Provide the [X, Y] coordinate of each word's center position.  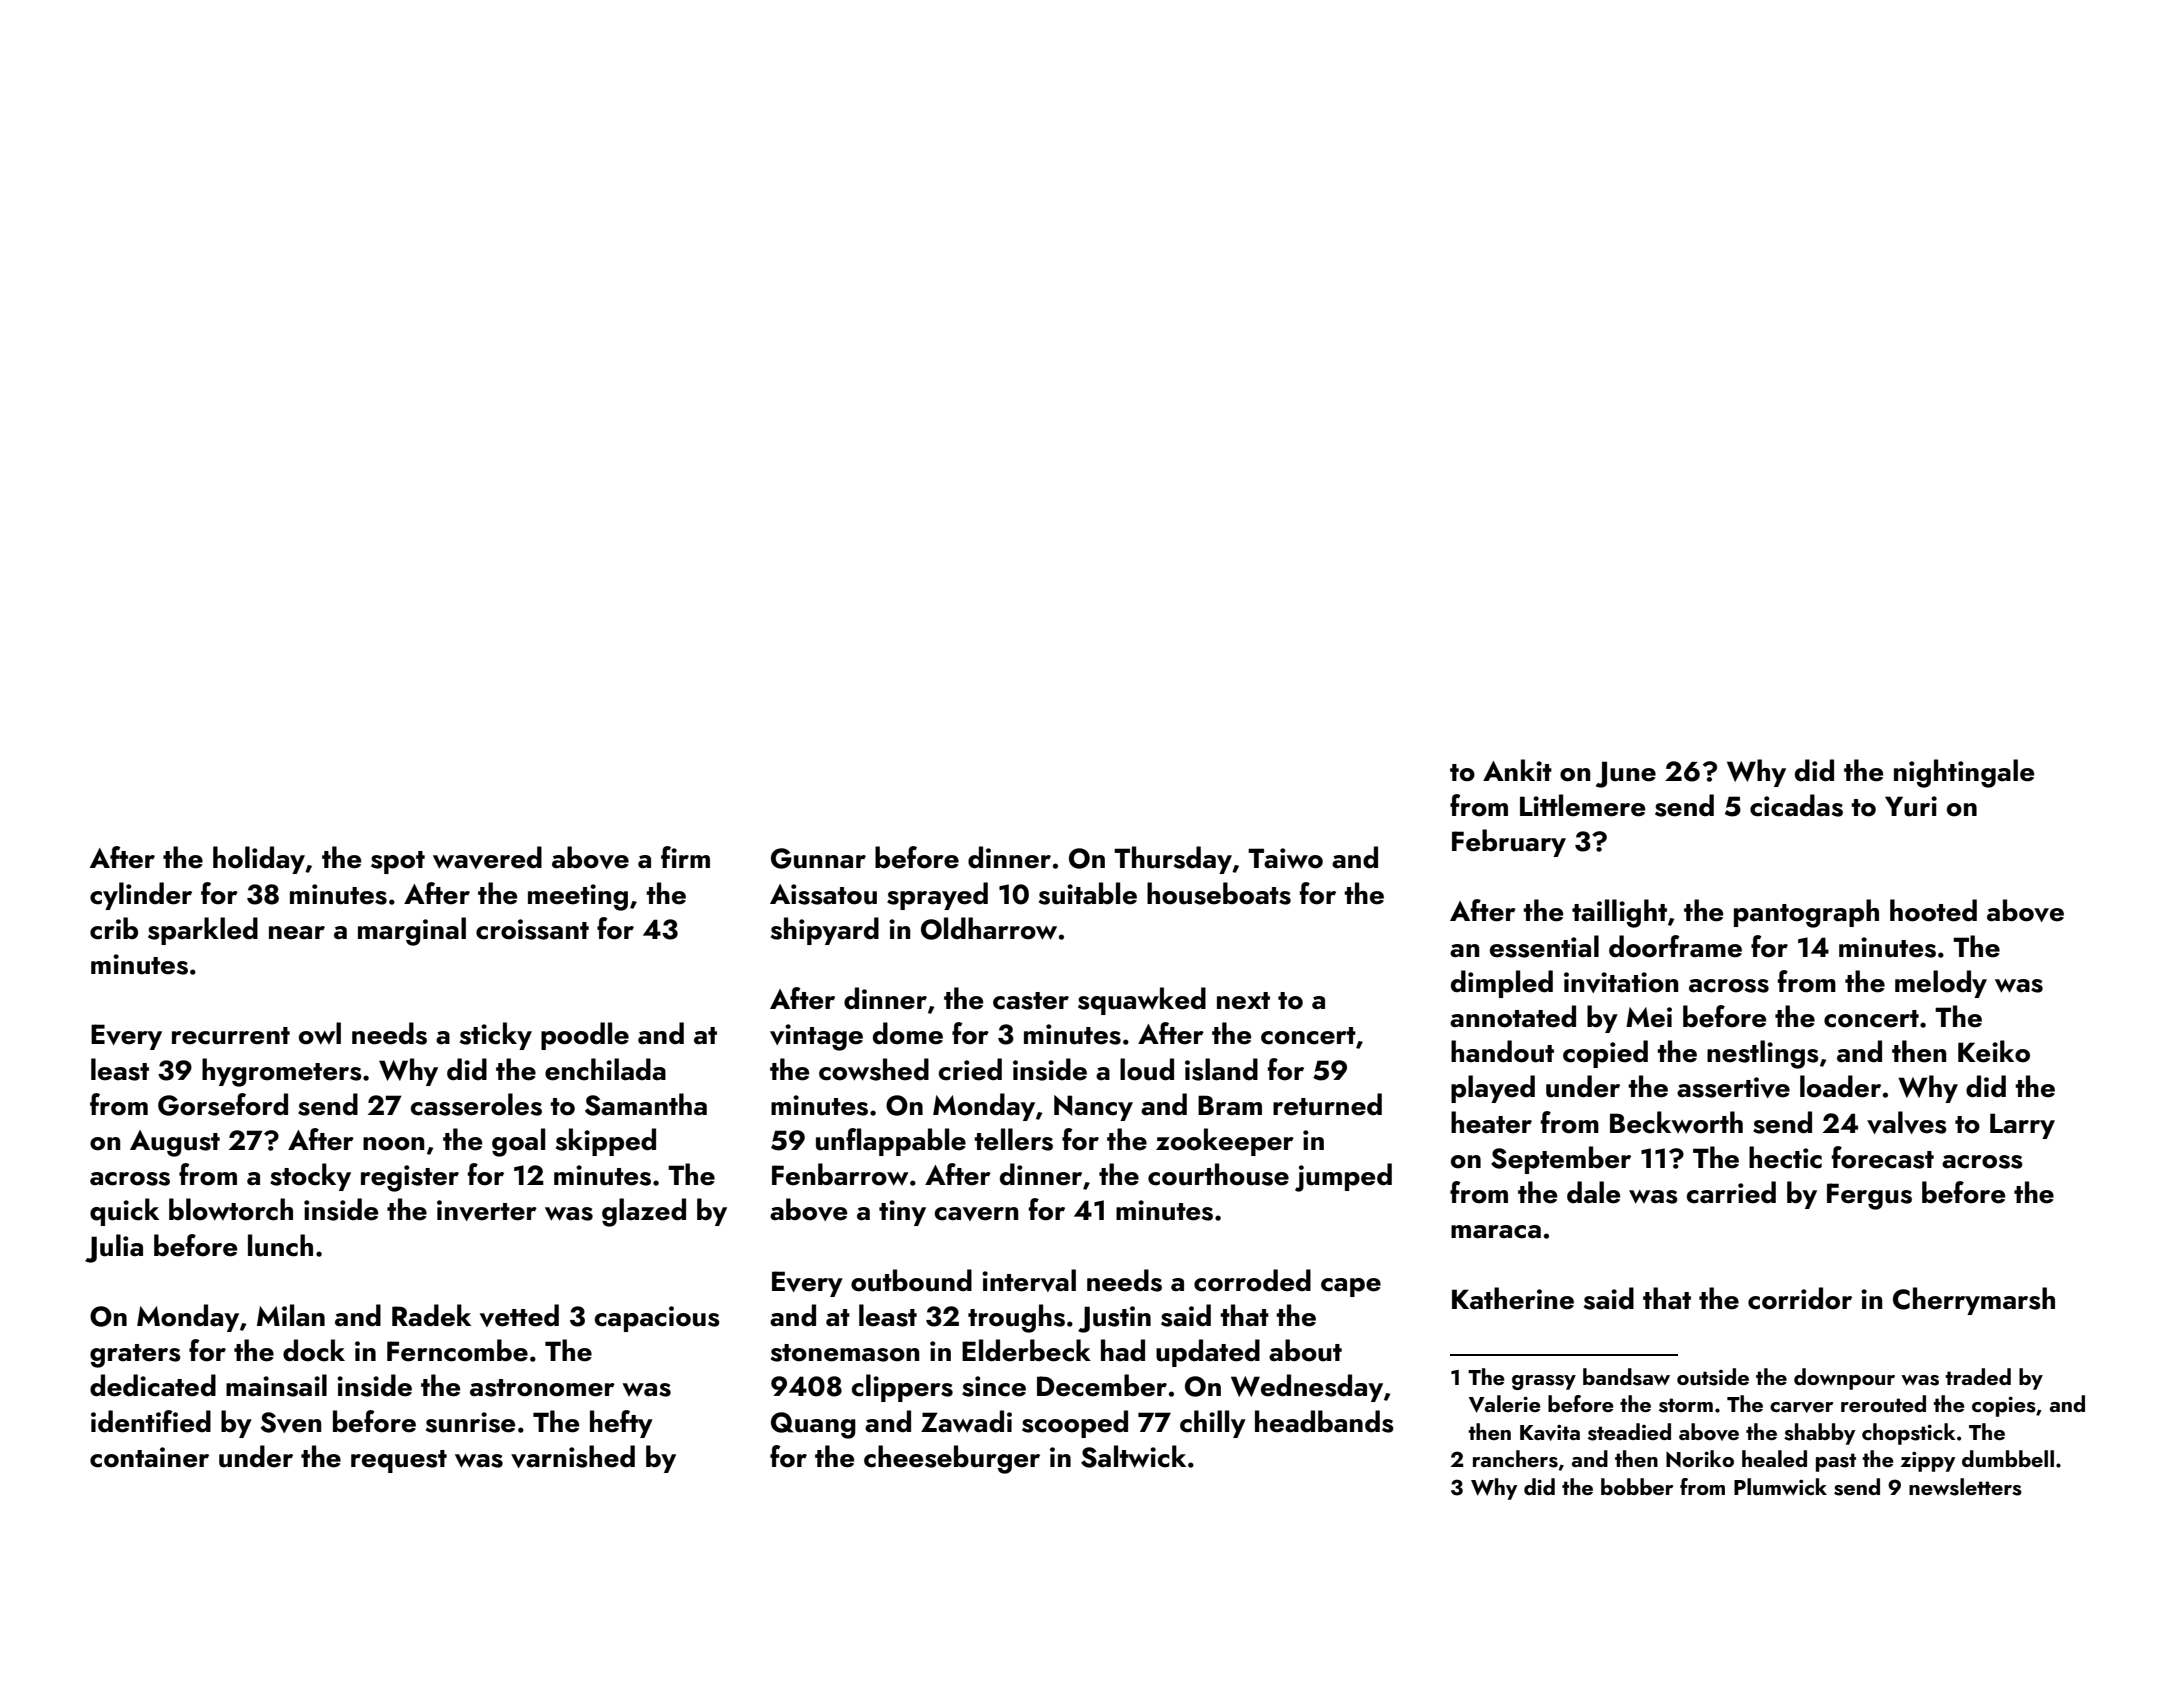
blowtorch [231, 1209]
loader [1840, 1086]
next [1243, 1001]
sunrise [471, 1422]
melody [1941, 984]
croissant [532, 929]
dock [314, 1350]
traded [1978, 1376]
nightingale [1964, 773]
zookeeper [1225, 1142]
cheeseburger [952, 1459]
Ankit [1517, 770]
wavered [487, 857]
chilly [1213, 1424]
